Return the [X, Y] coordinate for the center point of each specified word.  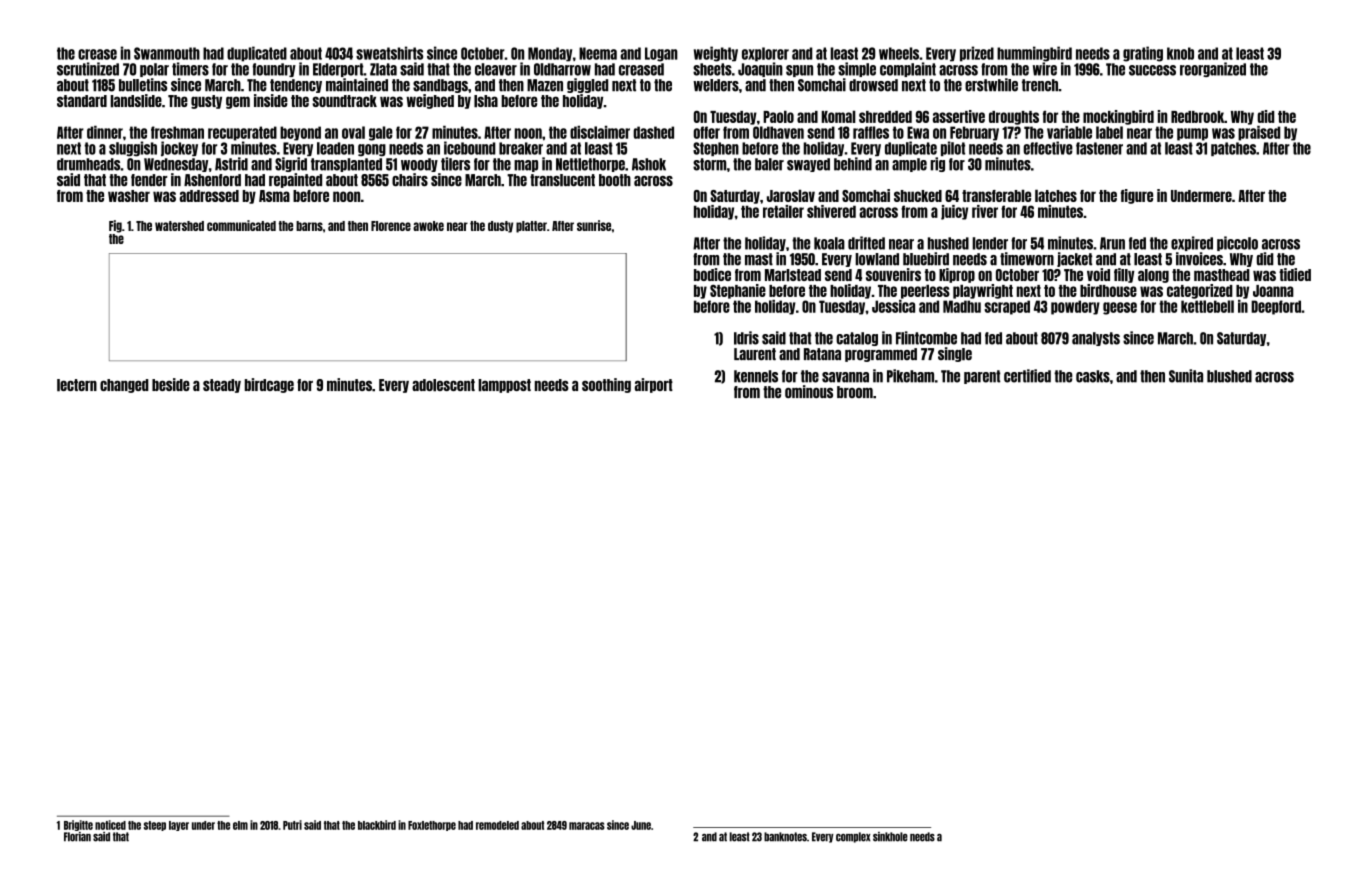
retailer [783, 211]
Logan [661, 54]
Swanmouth [167, 53]
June [641, 825]
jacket [1074, 259]
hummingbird [1034, 54]
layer [179, 826]
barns [309, 226]
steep [155, 826]
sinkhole [890, 837]
